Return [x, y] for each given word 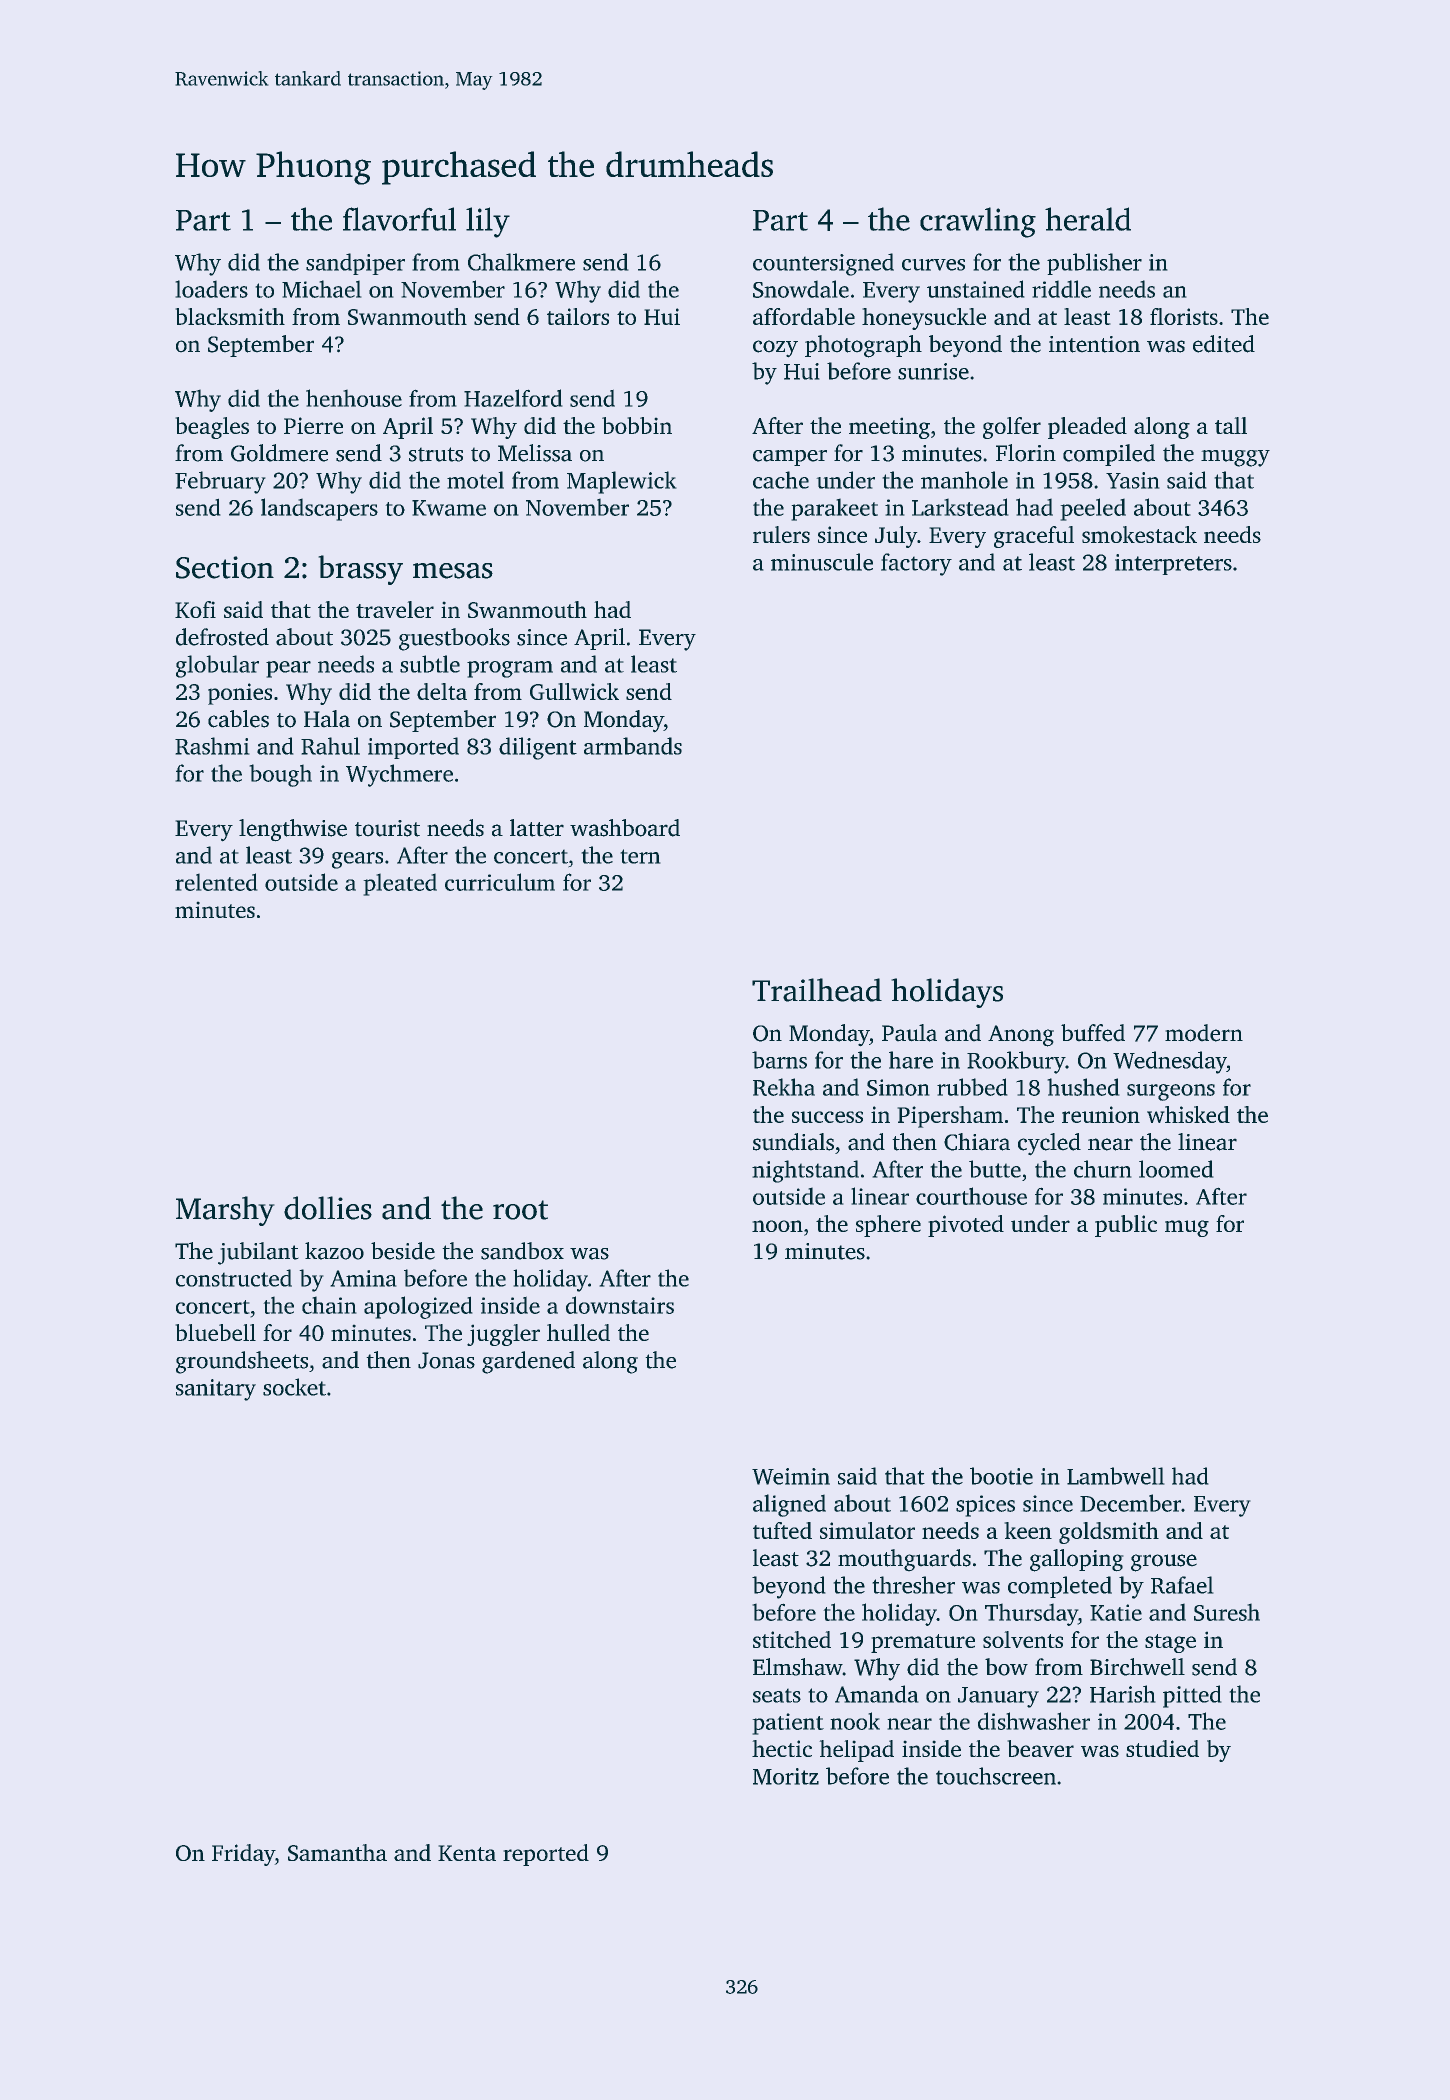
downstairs [620, 1305]
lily [488, 222]
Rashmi [212, 746]
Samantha [337, 1852]
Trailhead [817, 990]
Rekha [784, 1087]
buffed [1093, 1033]
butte [995, 1169]
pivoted [966, 1226]
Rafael [1182, 1585]
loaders [212, 289]
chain [329, 1305]
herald [1088, 219]
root [520, 1210]
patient [788, 1724]
